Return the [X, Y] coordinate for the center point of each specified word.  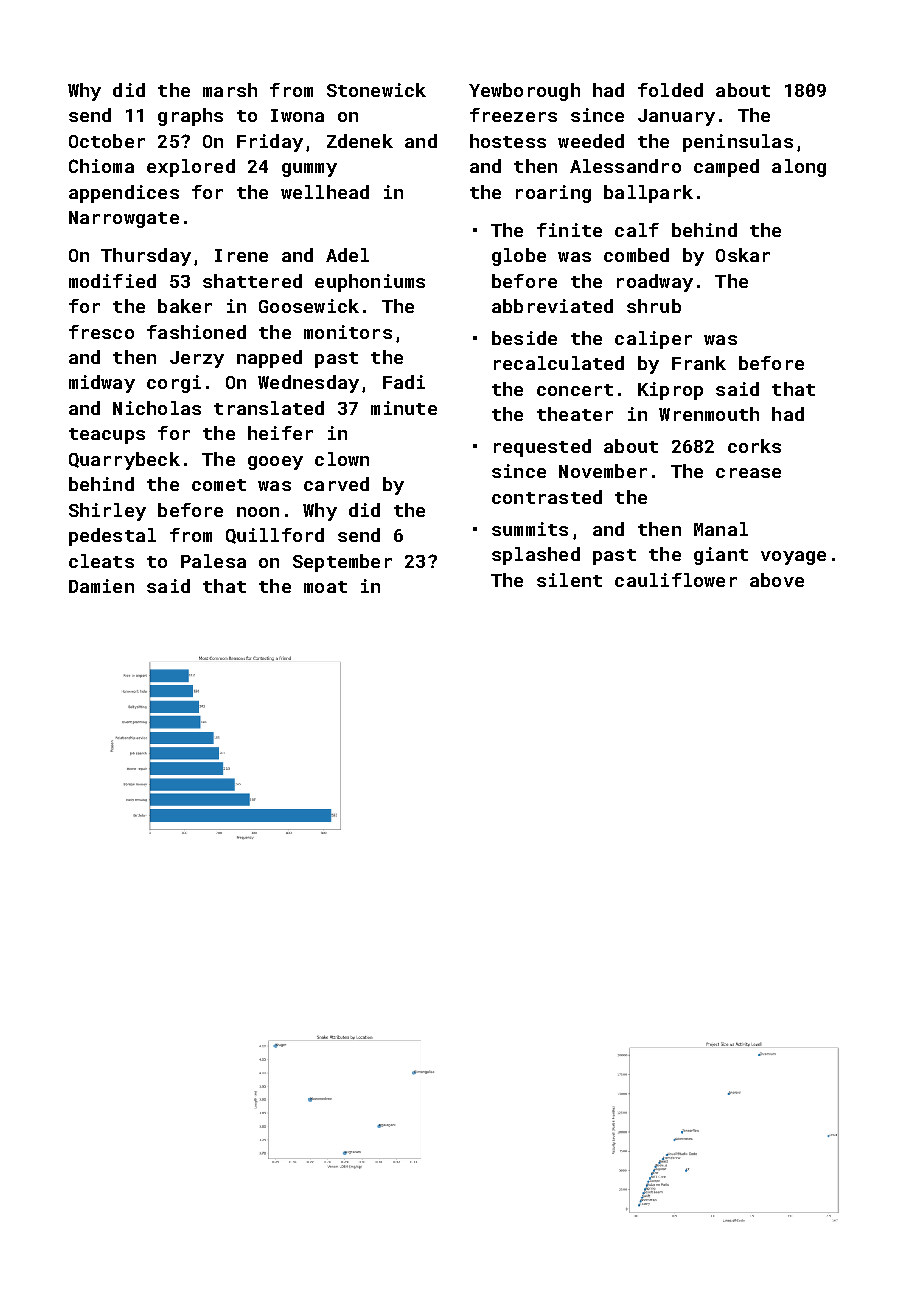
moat [325, 587]
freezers [513, 115]
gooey [275, 463]
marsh [230, 90]
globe [519, 257]
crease [748, 473]
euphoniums [370, 283]
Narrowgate [124, 219]
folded [670, 90]
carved [336, 484]
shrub [654, 306]
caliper [653, 340]
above [777, 580]
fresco [101, 332]
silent [569, 580]
